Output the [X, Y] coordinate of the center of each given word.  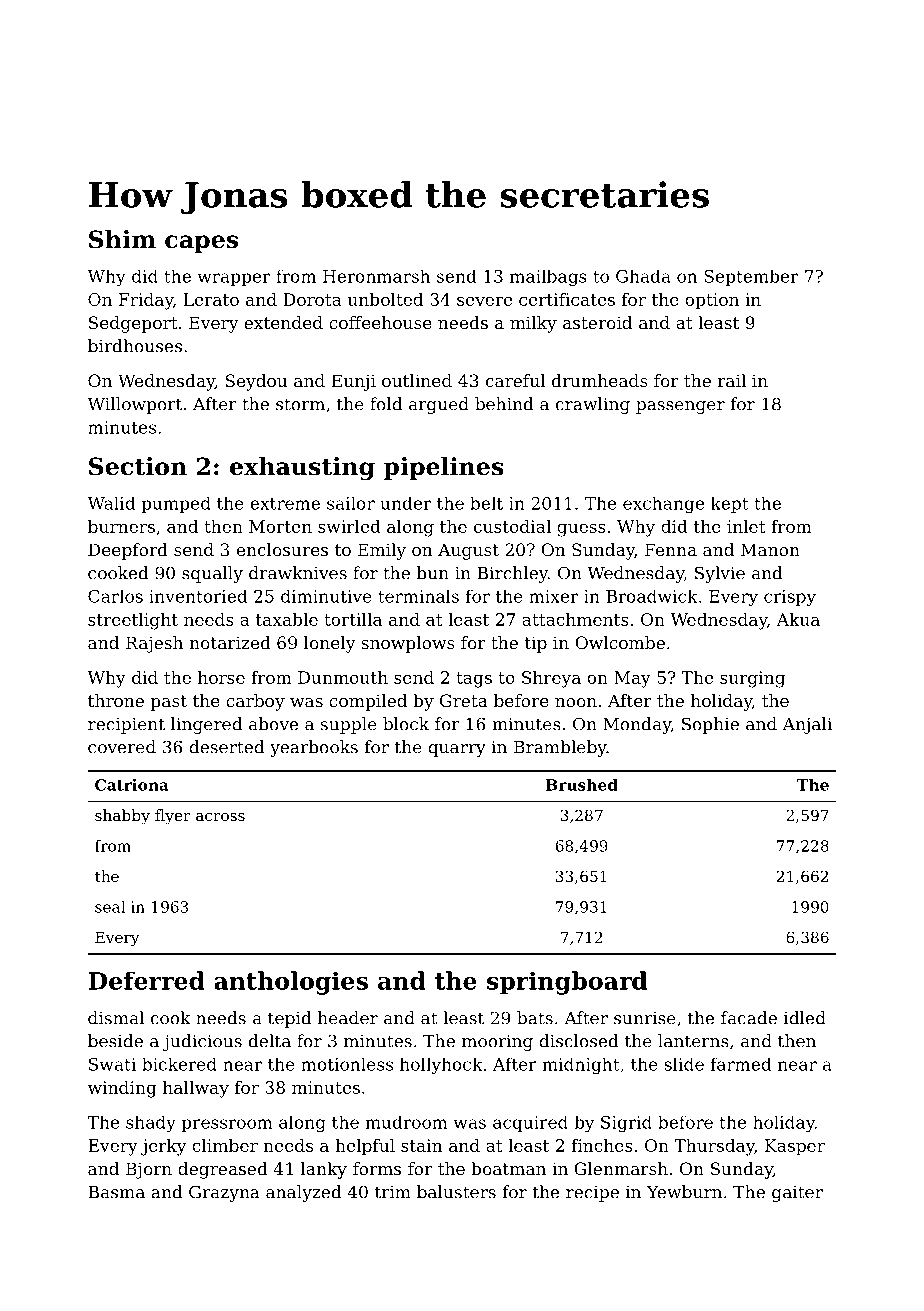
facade [749, 1018]
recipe [592, 1194]
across [220, 817]
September [751, 278]
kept [729, 505]
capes [201, 244]
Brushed [582, 785]
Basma [116, 1192]
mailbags [548, 278]
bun [433, 573]
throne [116, 700]
